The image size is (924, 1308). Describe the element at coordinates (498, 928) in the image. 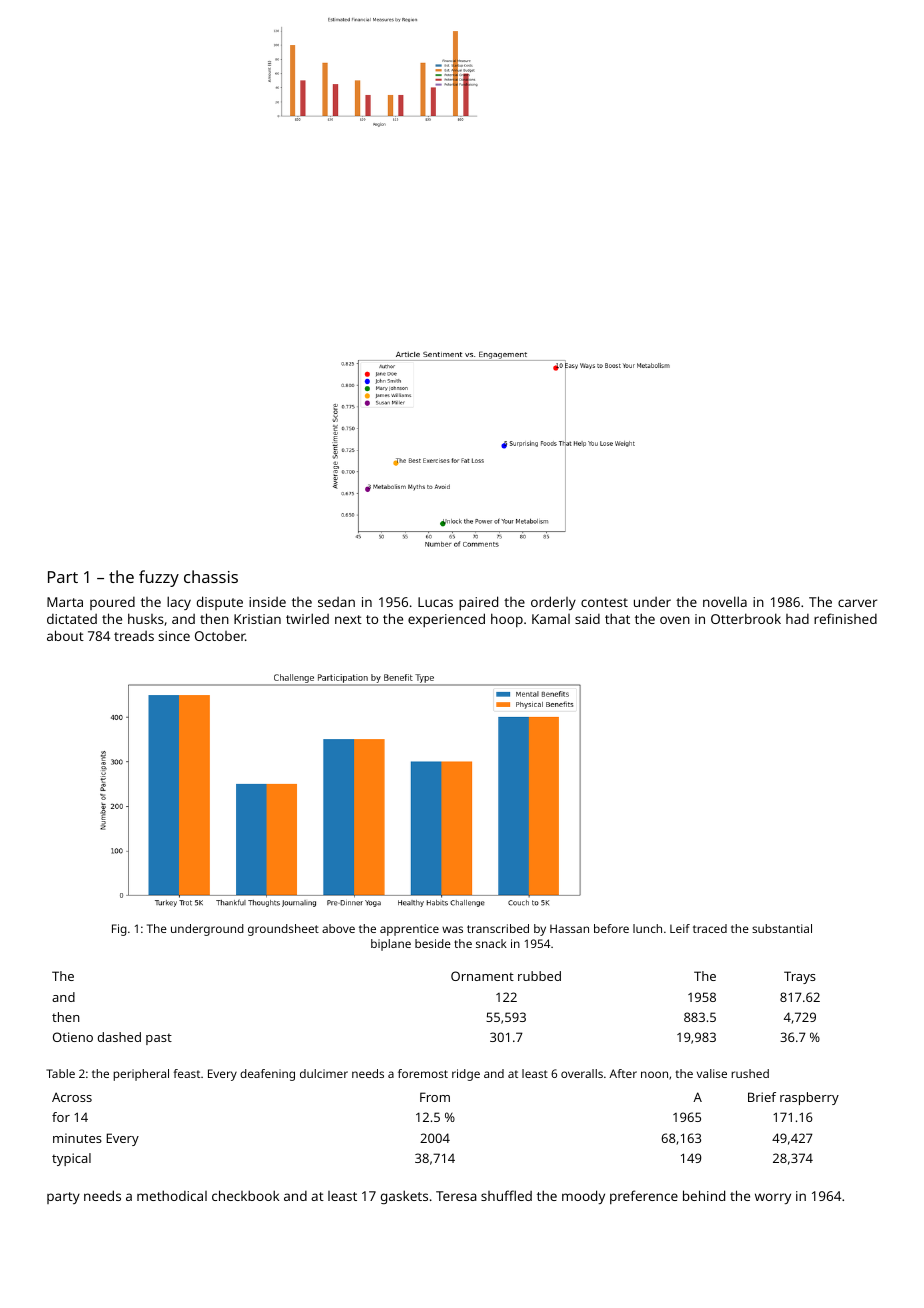

I see `transcribed` at that location.
